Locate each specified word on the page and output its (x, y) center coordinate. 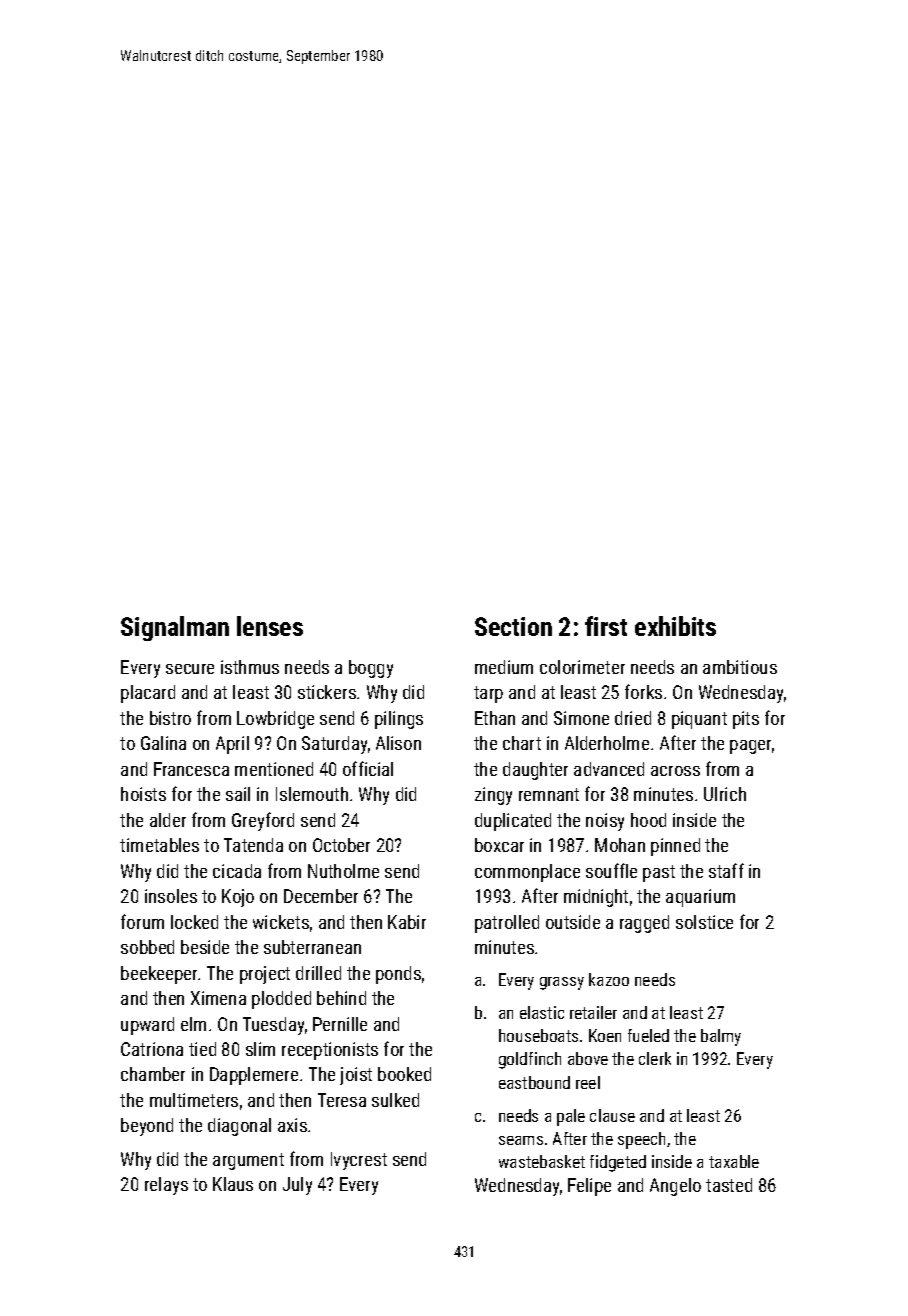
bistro (170, 718)
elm (193, 1024)
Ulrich (725, 794)
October (341, 845)
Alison (398, 743)
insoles (171, 896)
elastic (542, 1012)
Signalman (175, 628)
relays (166, 1186)
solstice (704, 922)
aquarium (700, 898)
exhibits (675, 626)
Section (513, 626)
